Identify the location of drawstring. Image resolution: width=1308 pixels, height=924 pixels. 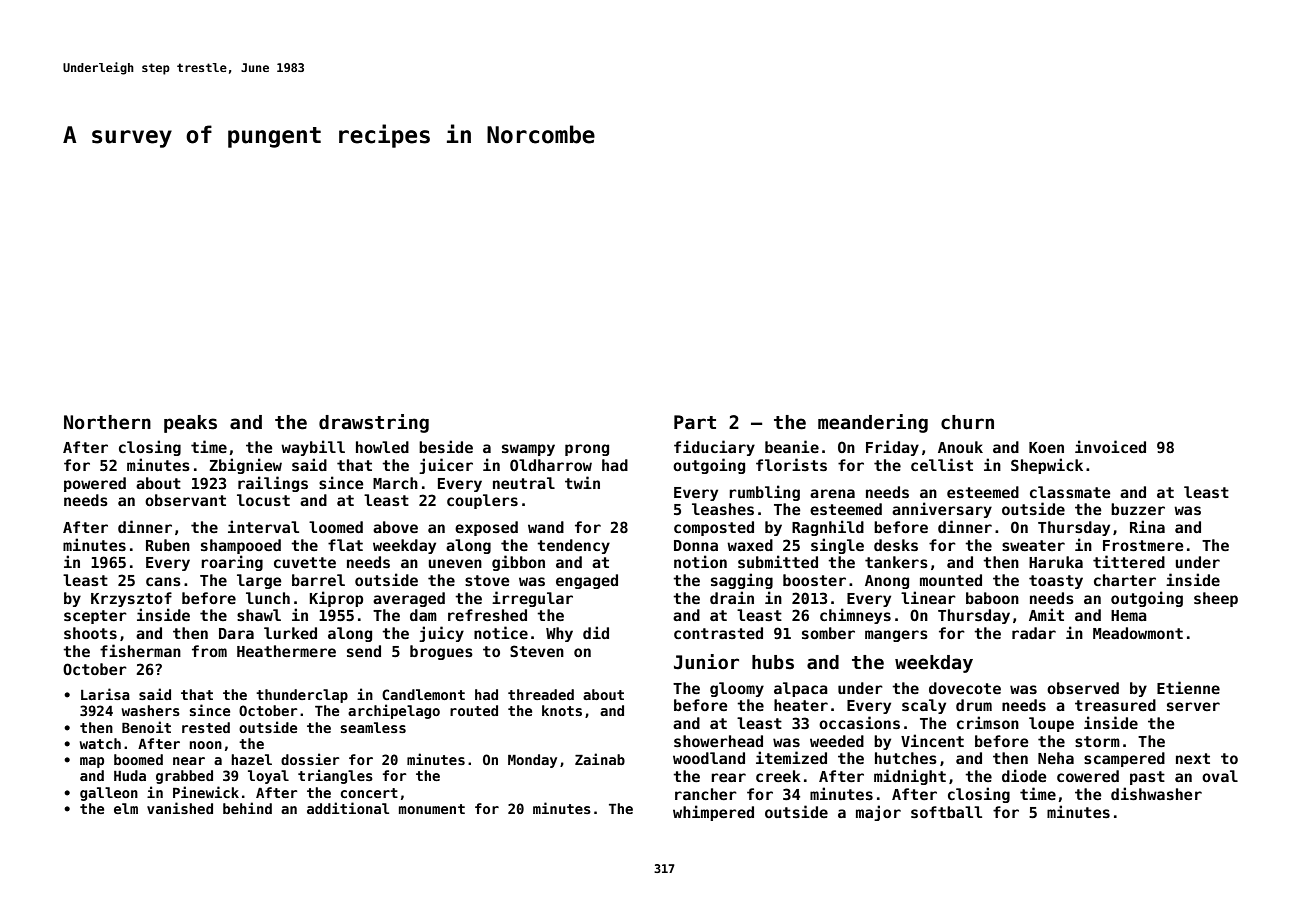
(374, 423).
